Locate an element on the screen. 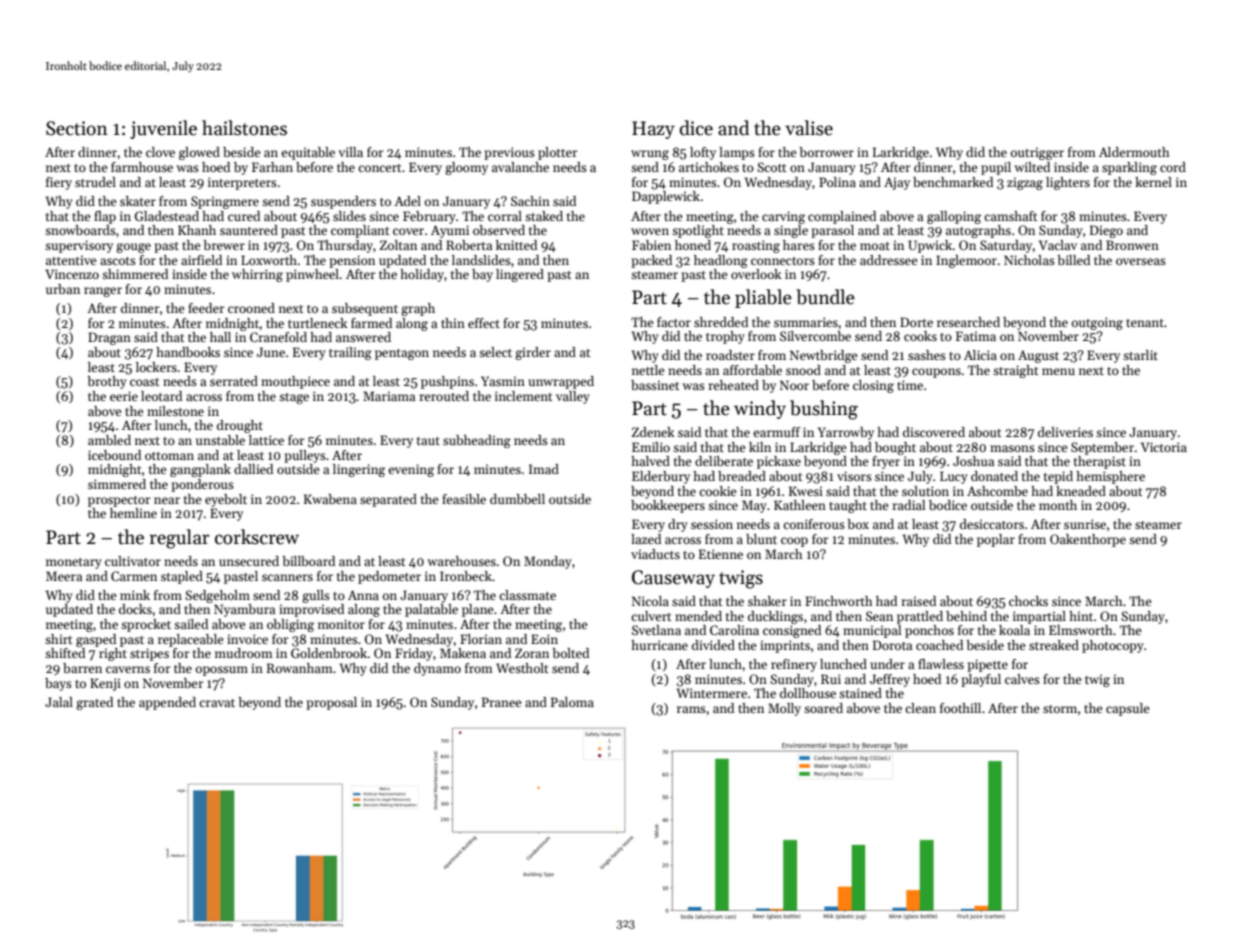  snowboards is located at coordinates (80, 230).
